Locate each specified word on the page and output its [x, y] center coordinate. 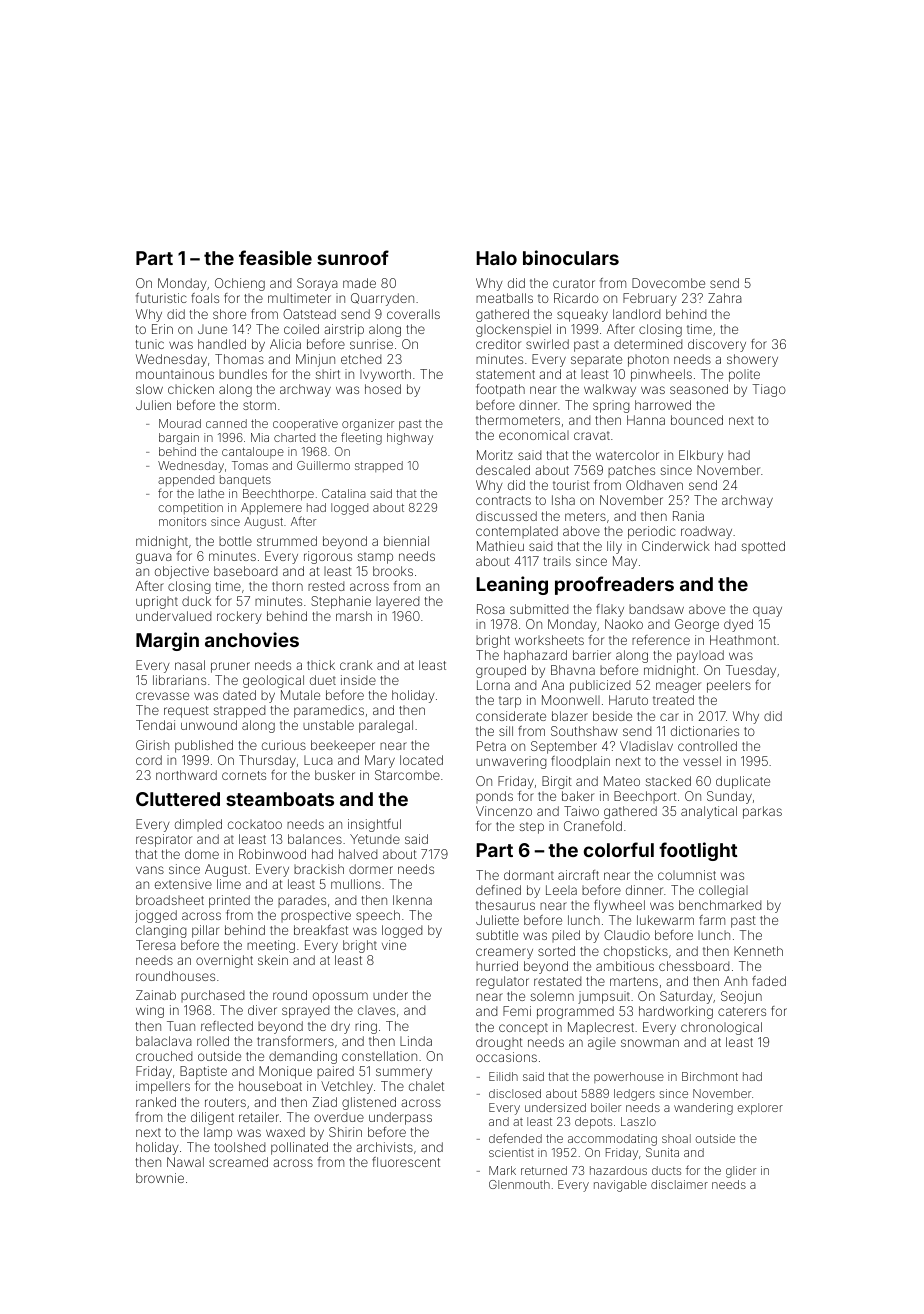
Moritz [495, 455]
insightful [374, 825]
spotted [763, 547]
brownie [160, 1178]
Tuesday [751, 671]
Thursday [267, 761]
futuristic [161, 298]
